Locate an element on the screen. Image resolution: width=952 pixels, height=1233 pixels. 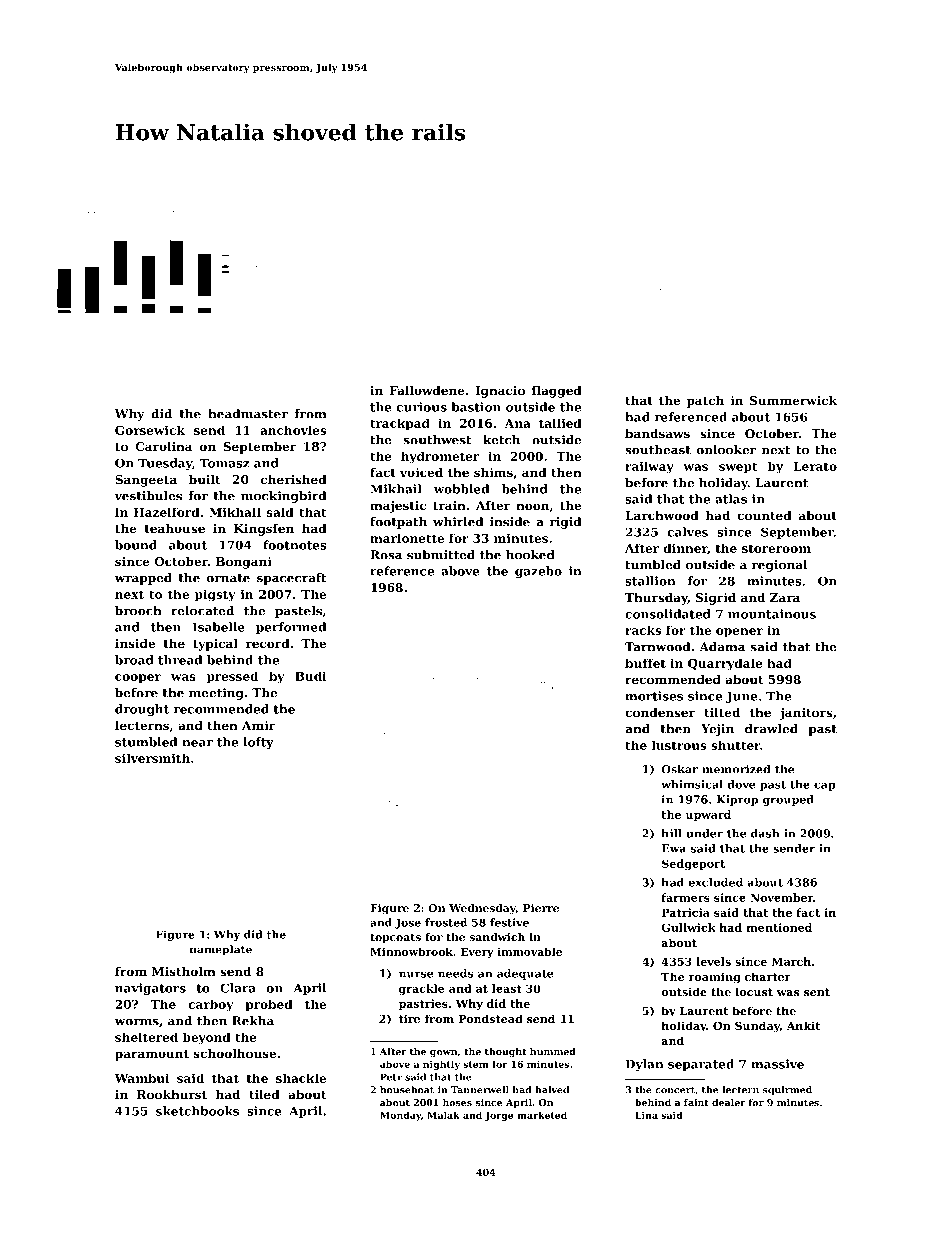
janitors is located at coordinates (805, 714).
